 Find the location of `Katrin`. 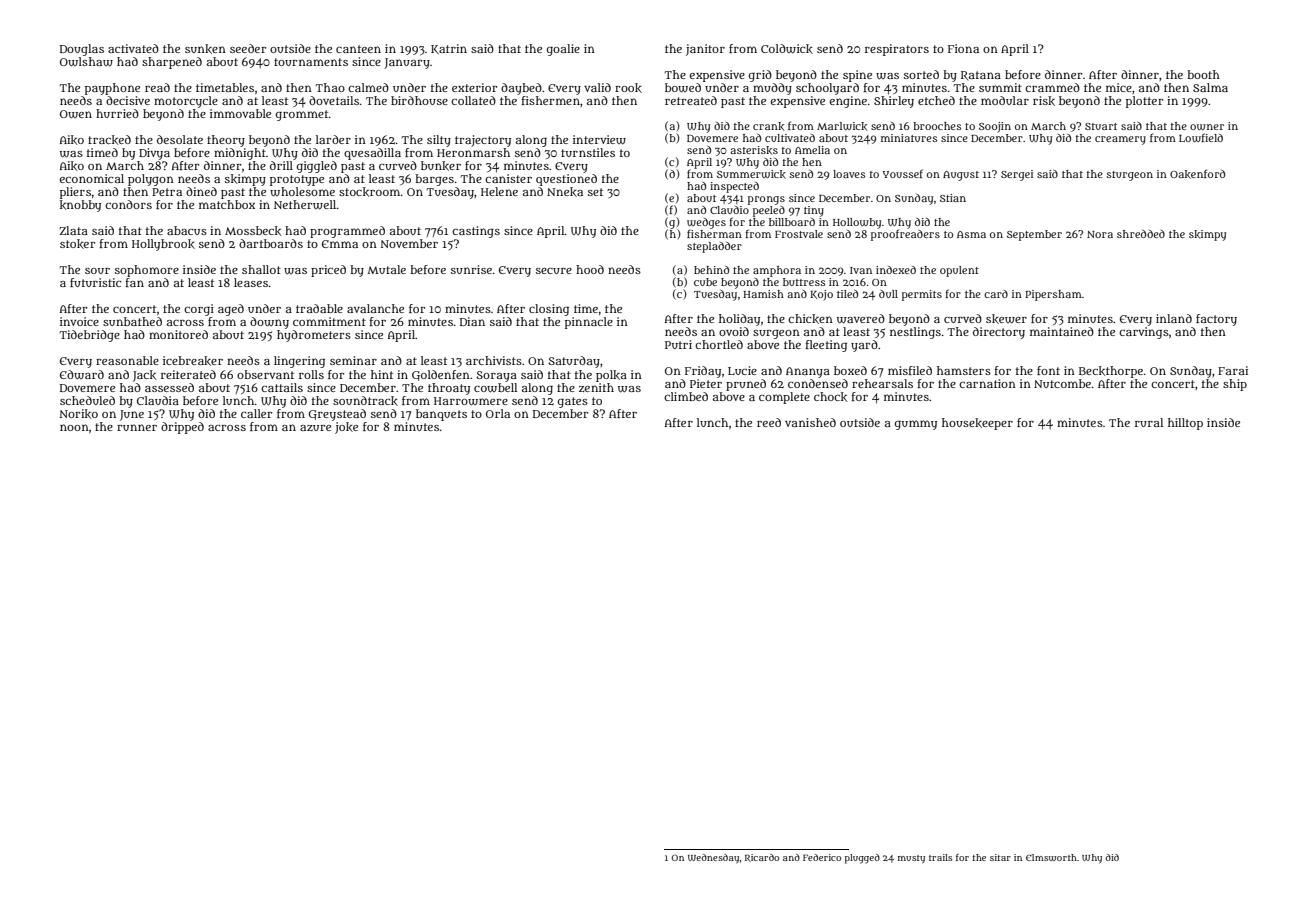

Katrin is located at coordinates (449, 49).
